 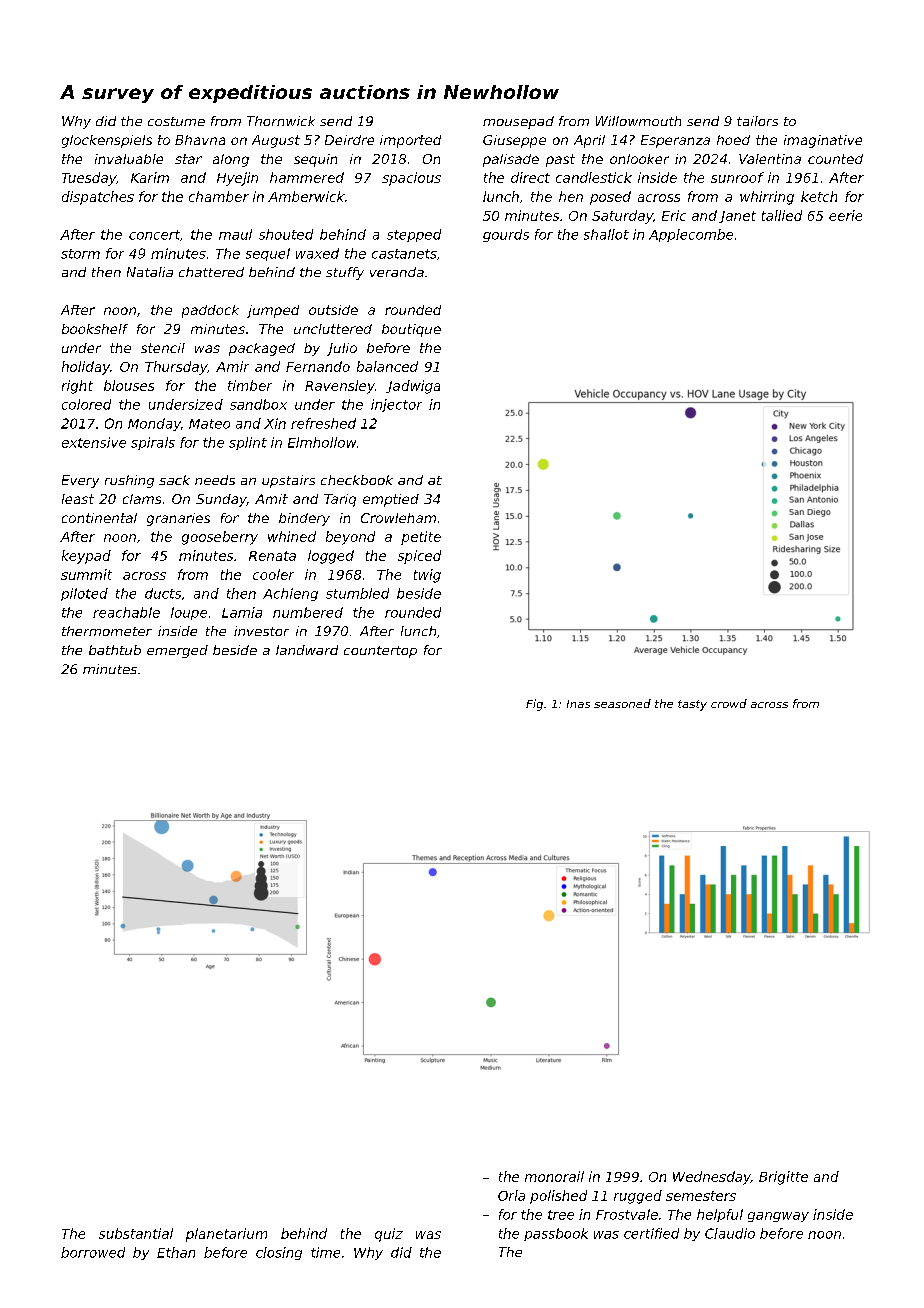 What do you see at coordinates (115, 650) in the screenshot?
I see `bathtub` at bounding box center [115, 650].
